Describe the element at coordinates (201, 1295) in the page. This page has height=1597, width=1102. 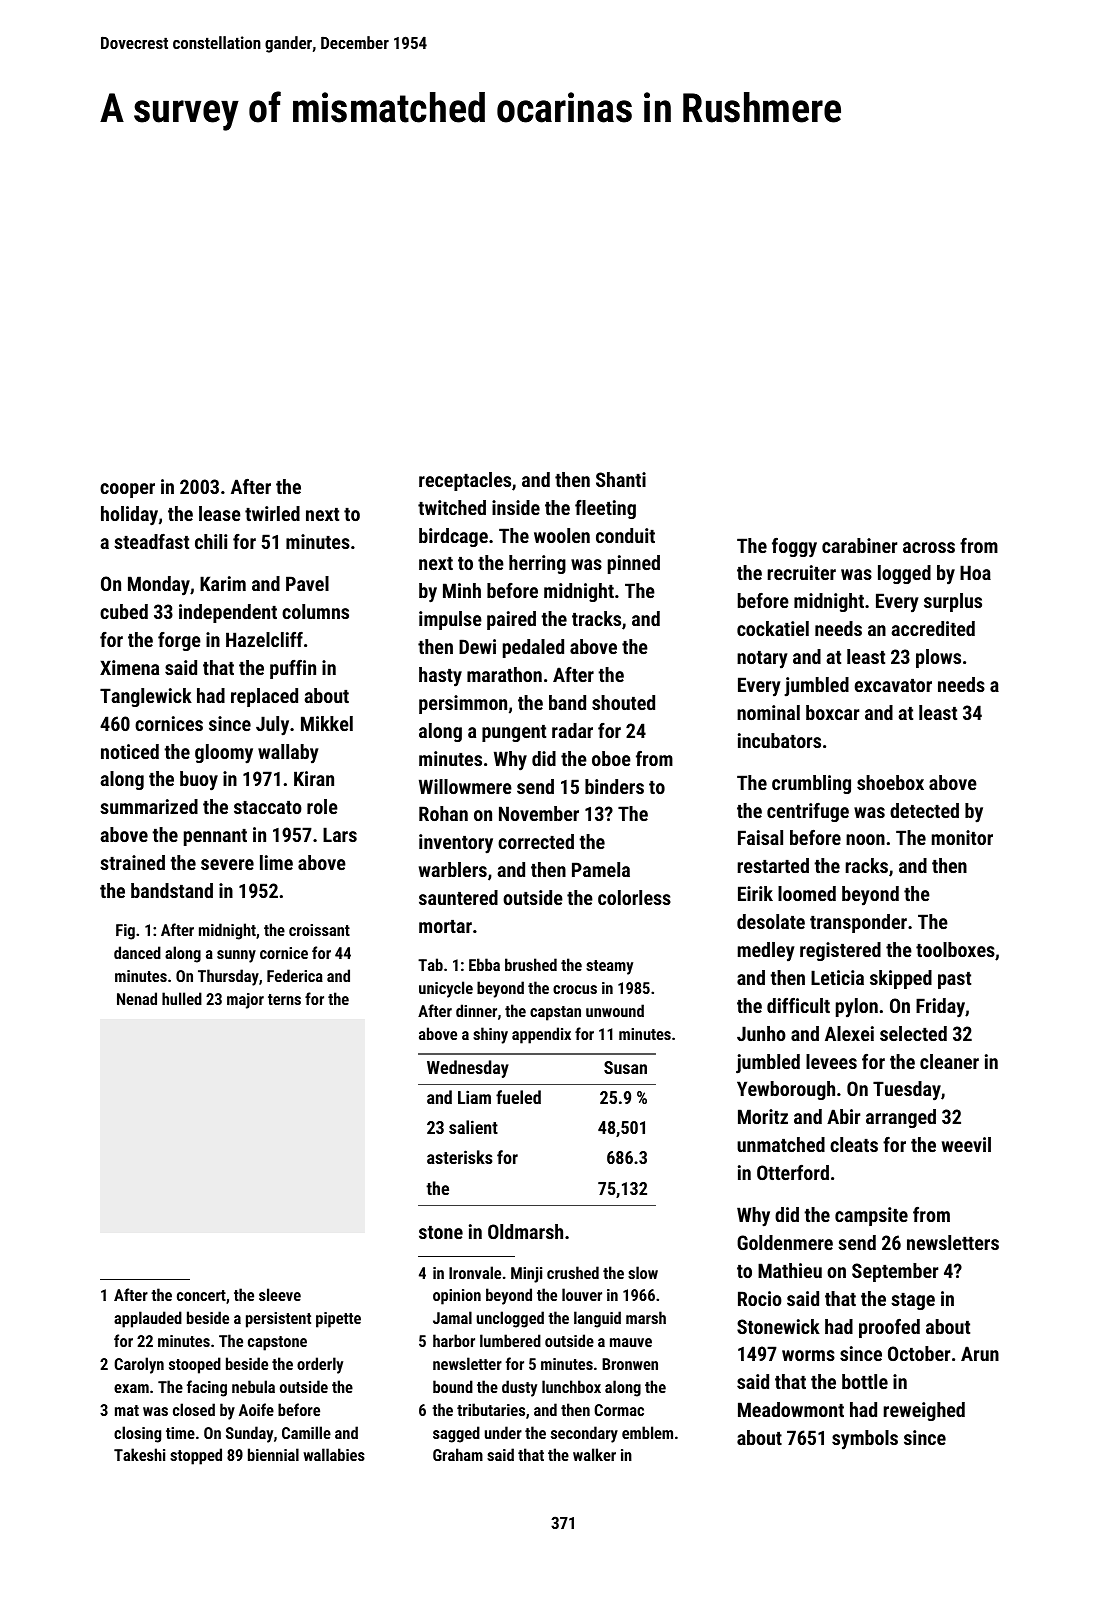
I see `concert` at that location.
